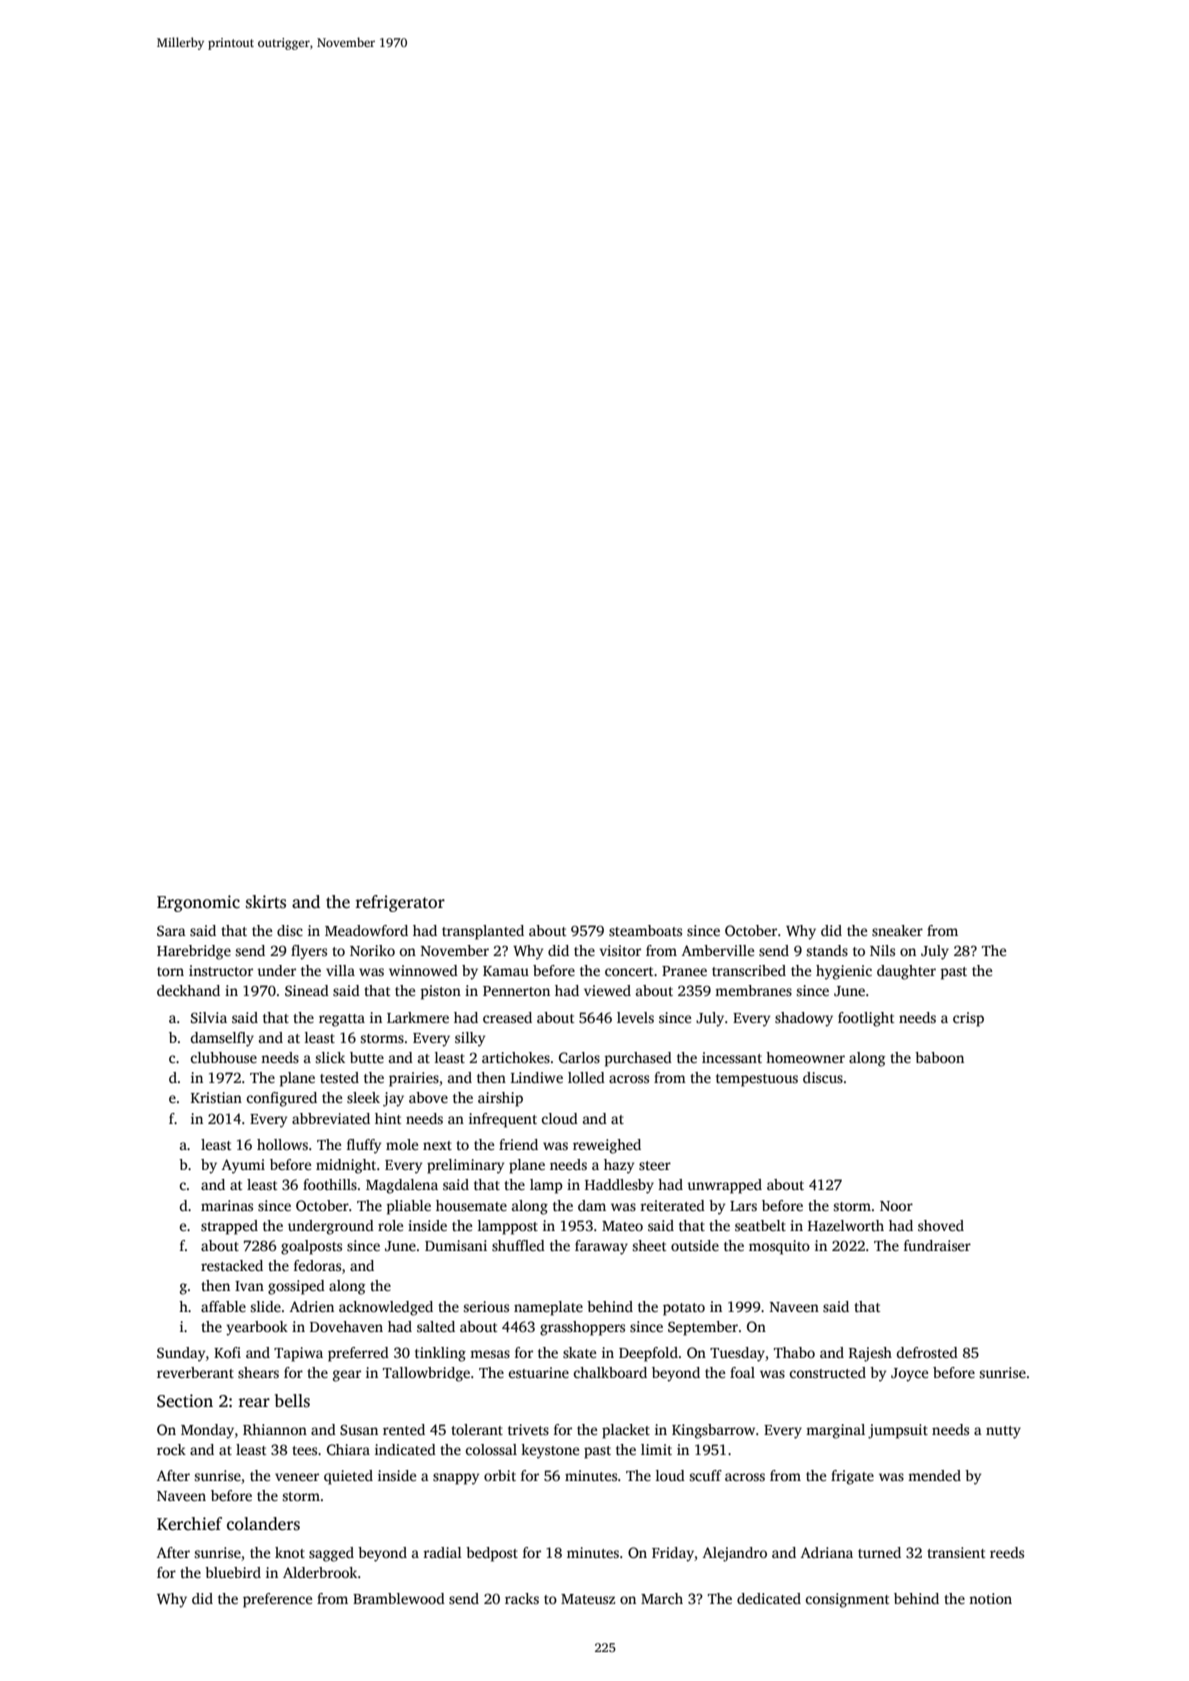 The image size is (1189, 1681). What do you see at coordinates (695, 1245) in the screenshot?
I see `outside` at bounding box center [695, 1245].
